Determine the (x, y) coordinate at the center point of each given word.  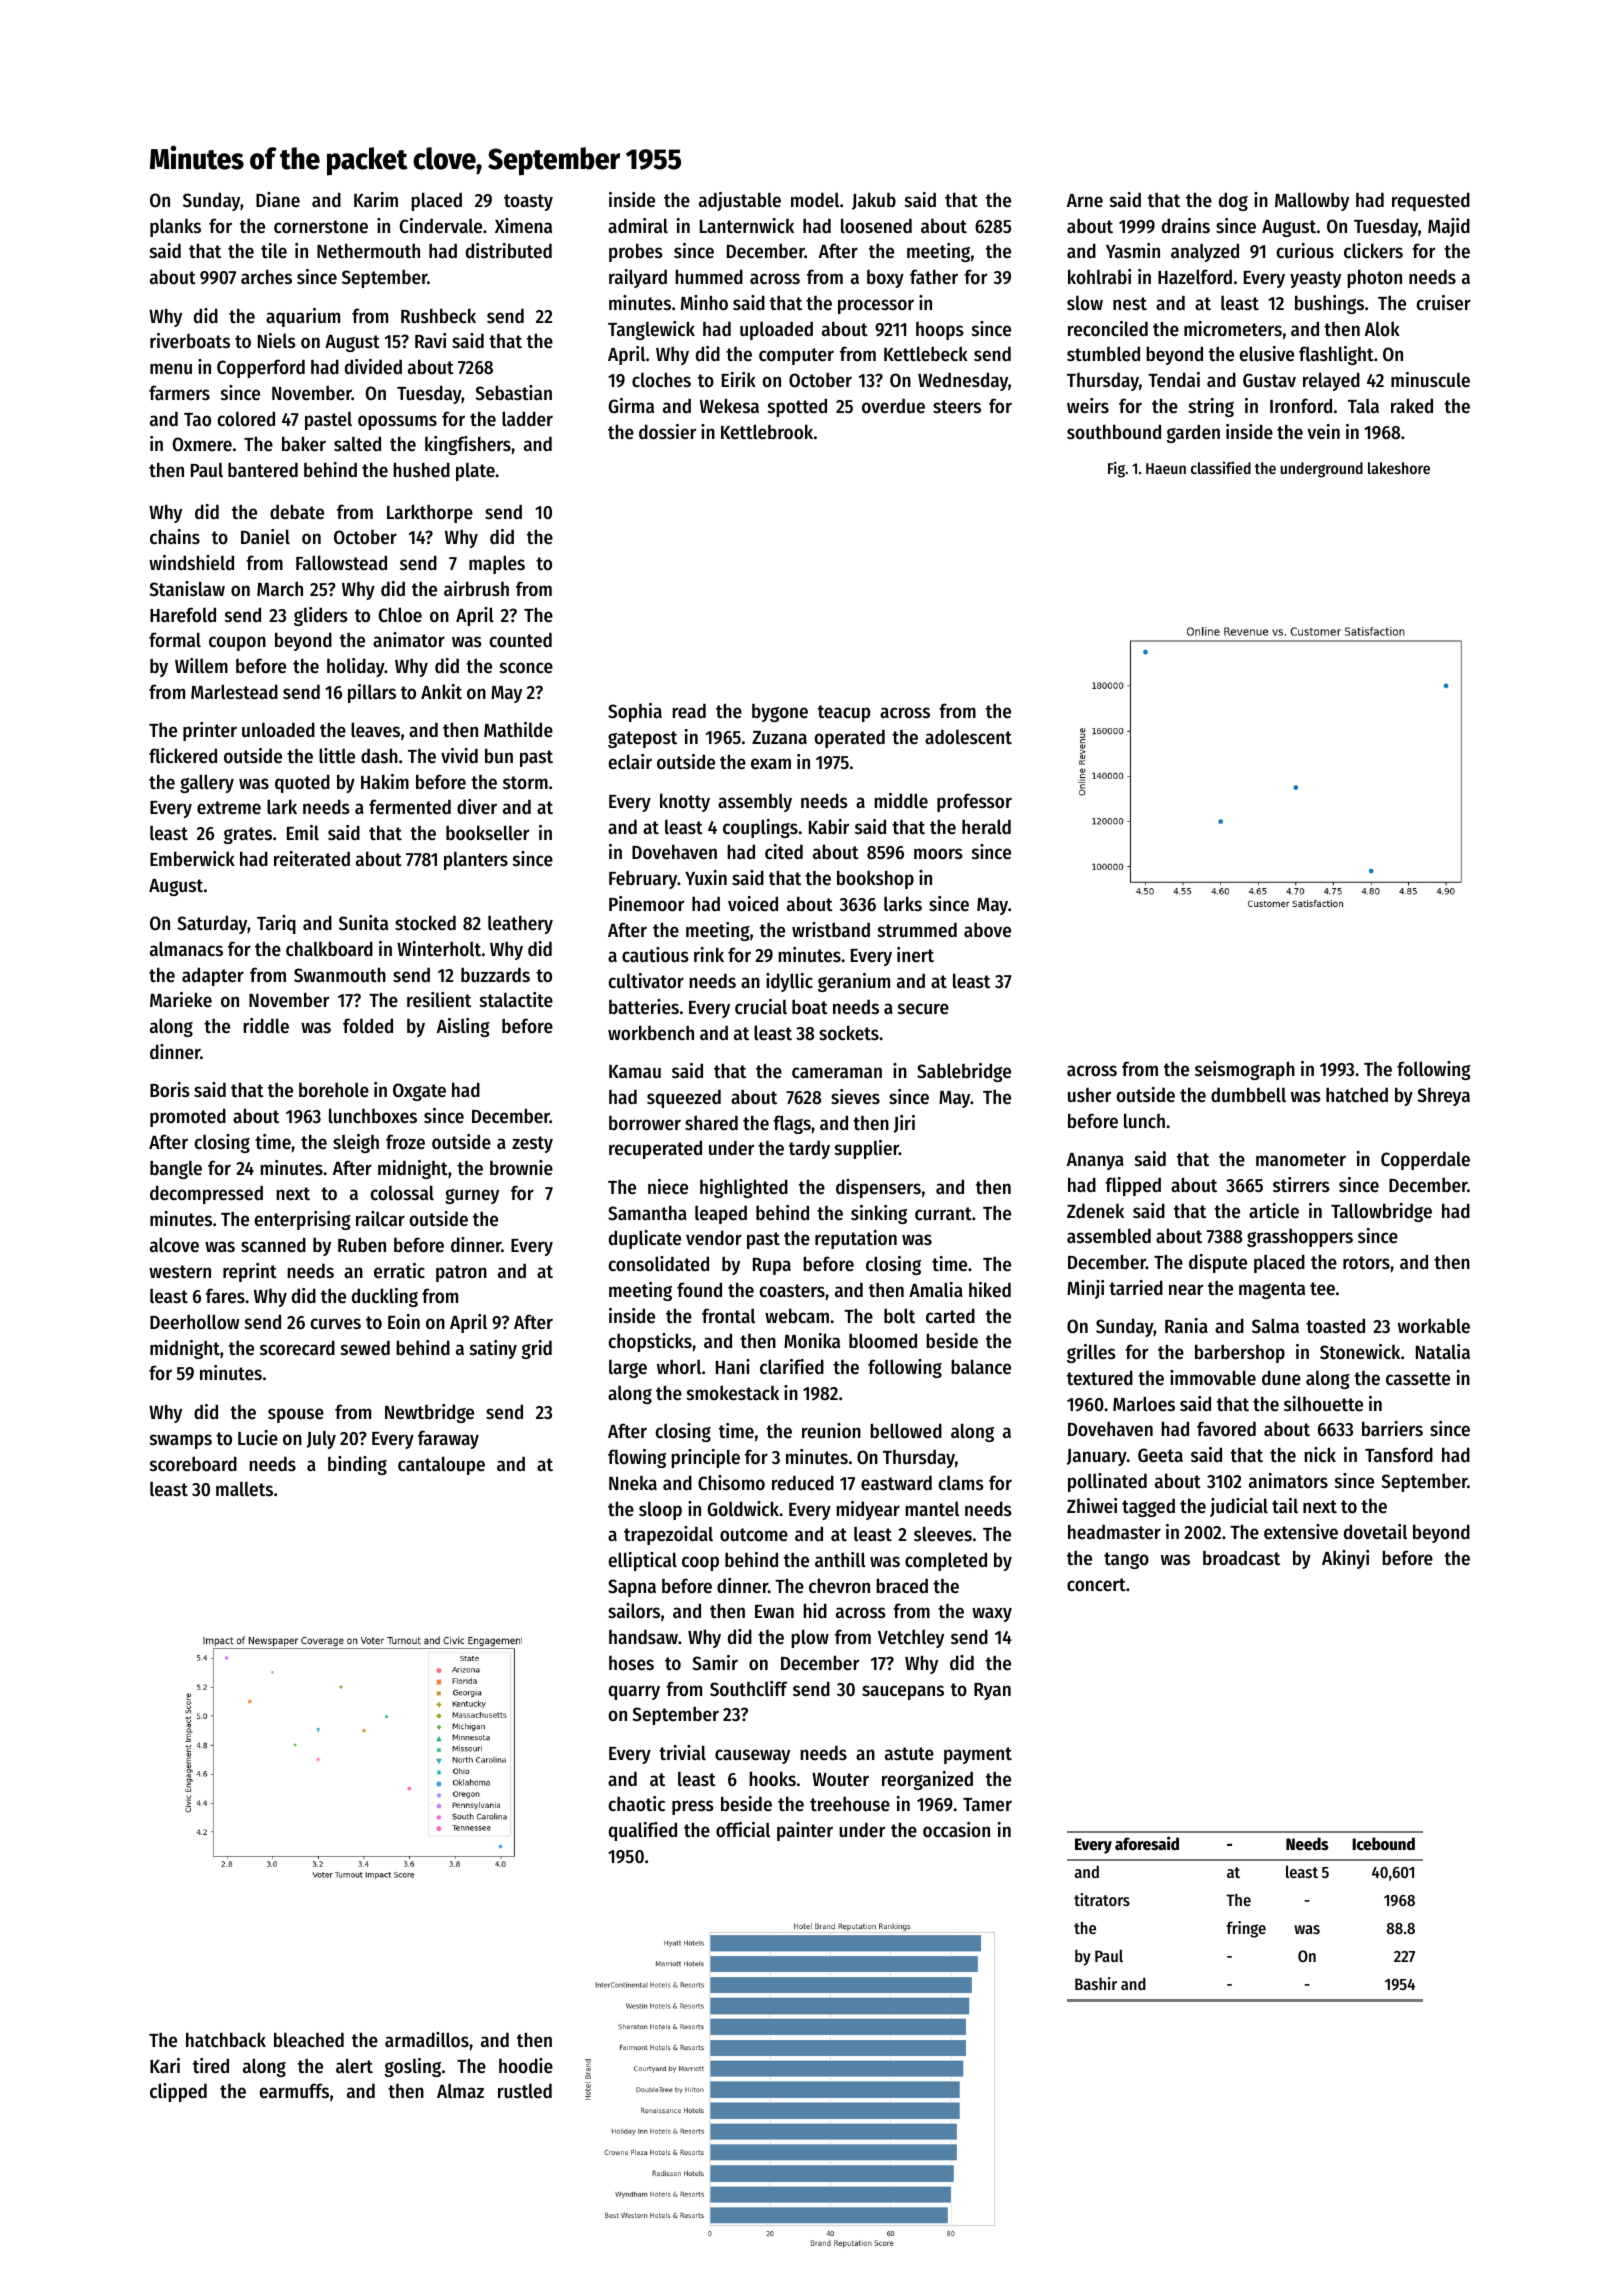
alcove (174, 1245)
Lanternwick (747, 226)
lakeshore (1399, 468)
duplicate (645, 1239)
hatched (1357, 1095)
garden (1193, 433)
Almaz (460, 2090)
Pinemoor (646, 904)
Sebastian (513, 393)
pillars (372, 693)
